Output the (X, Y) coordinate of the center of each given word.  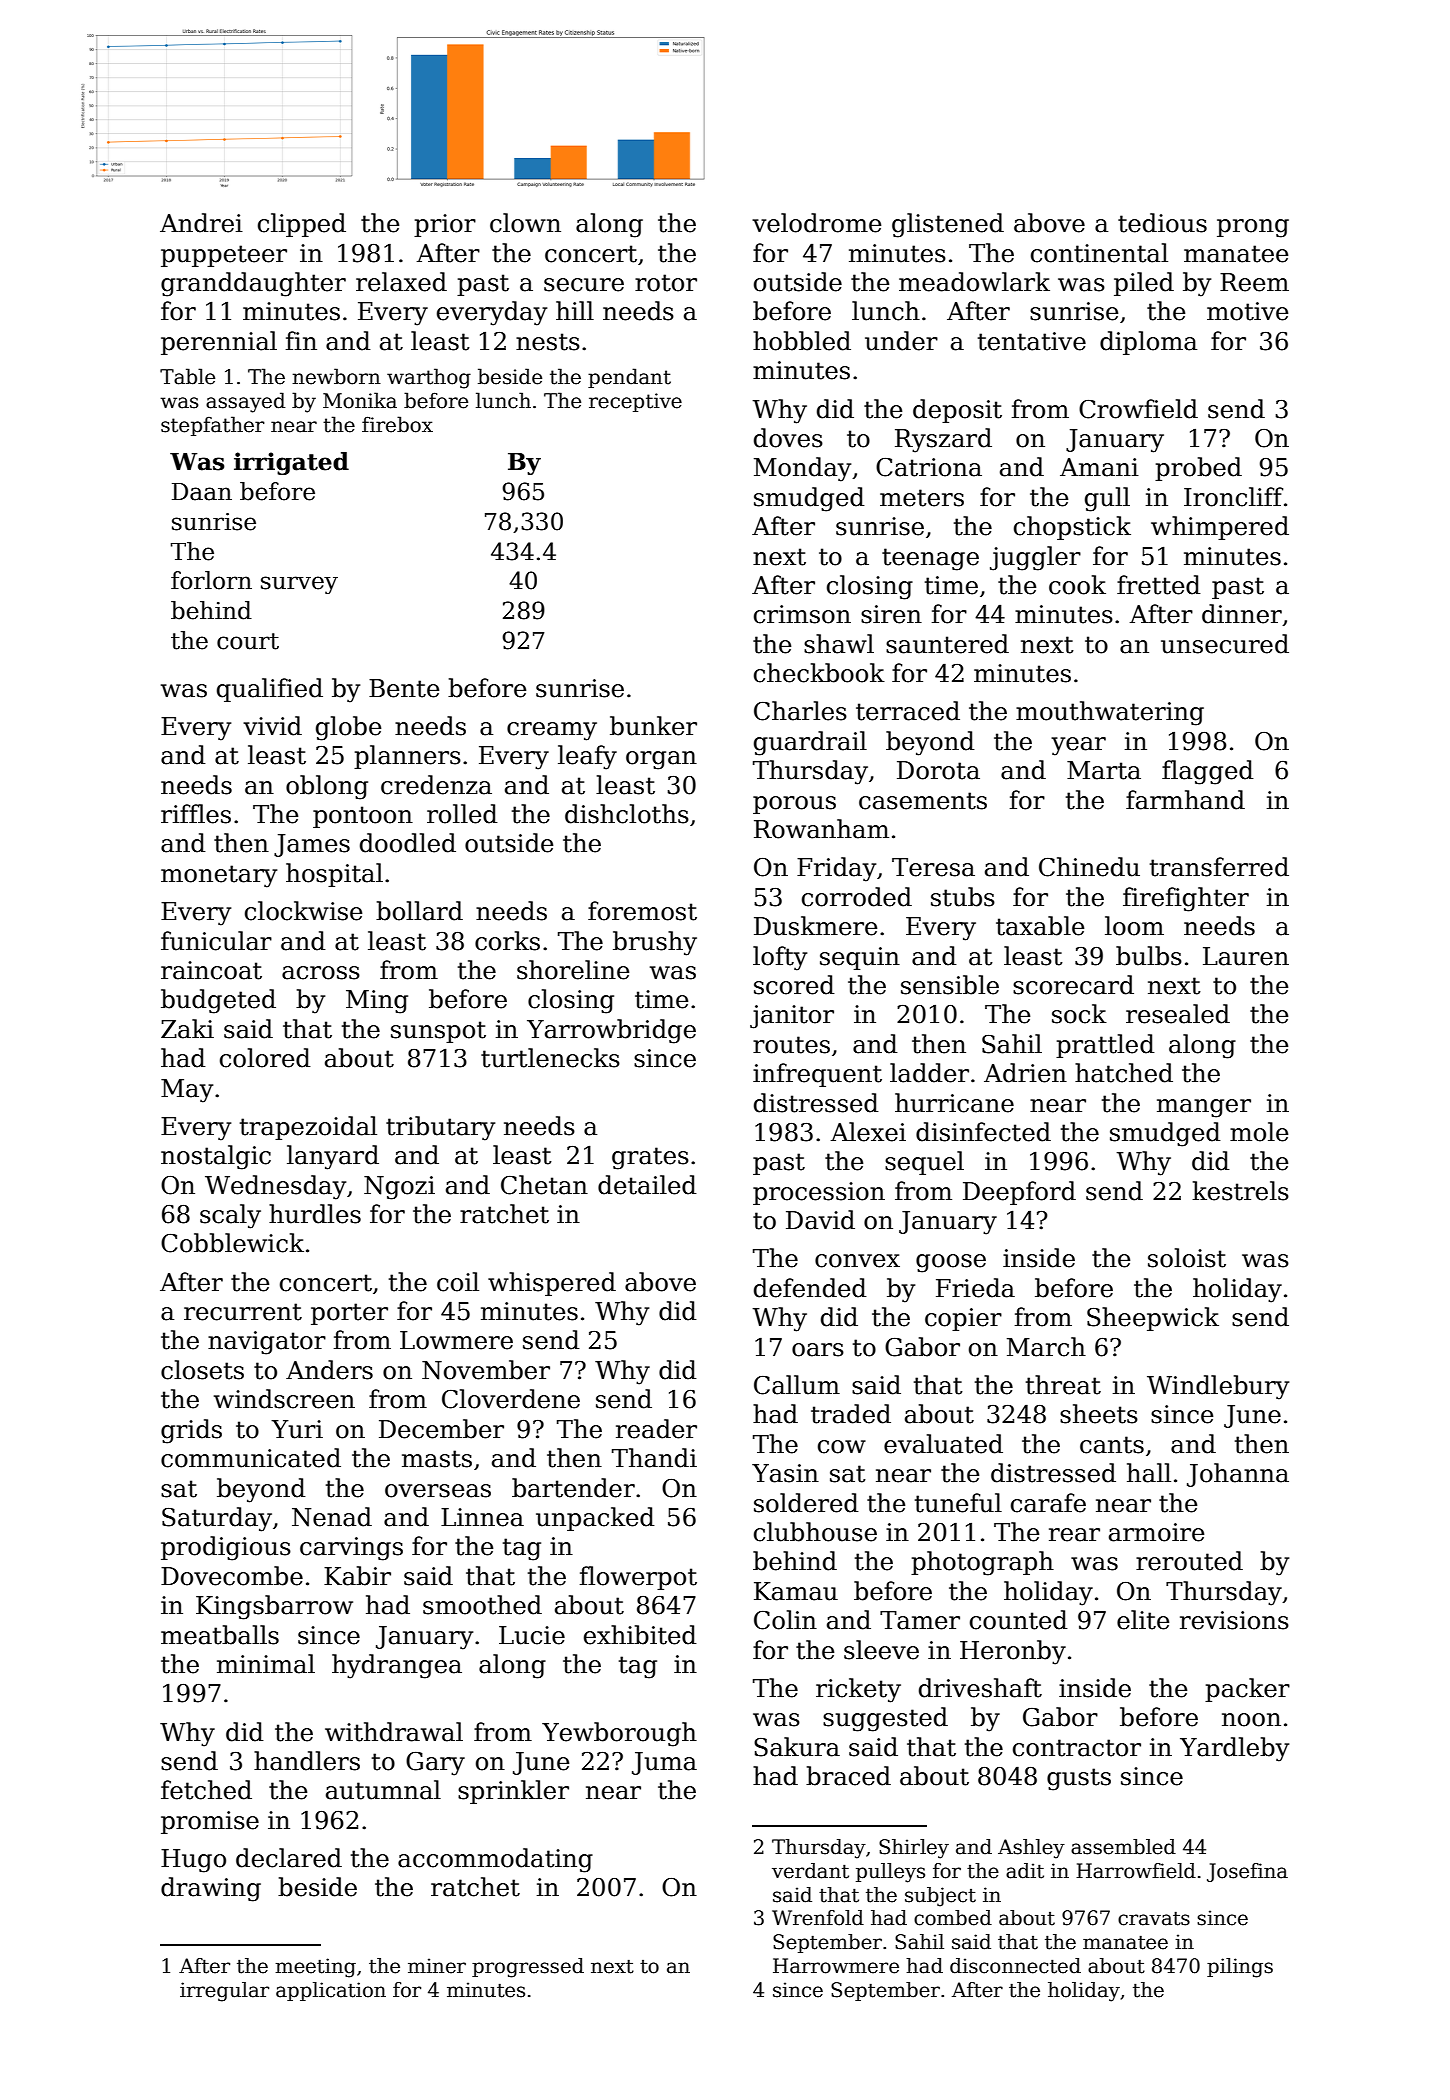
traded (851, 1414)
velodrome (816, 223)
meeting (315, 1968)
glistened (948, 225)
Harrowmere (836, 1966)
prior (445, 225)
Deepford (1019, 1193)
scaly (230, 1216)
